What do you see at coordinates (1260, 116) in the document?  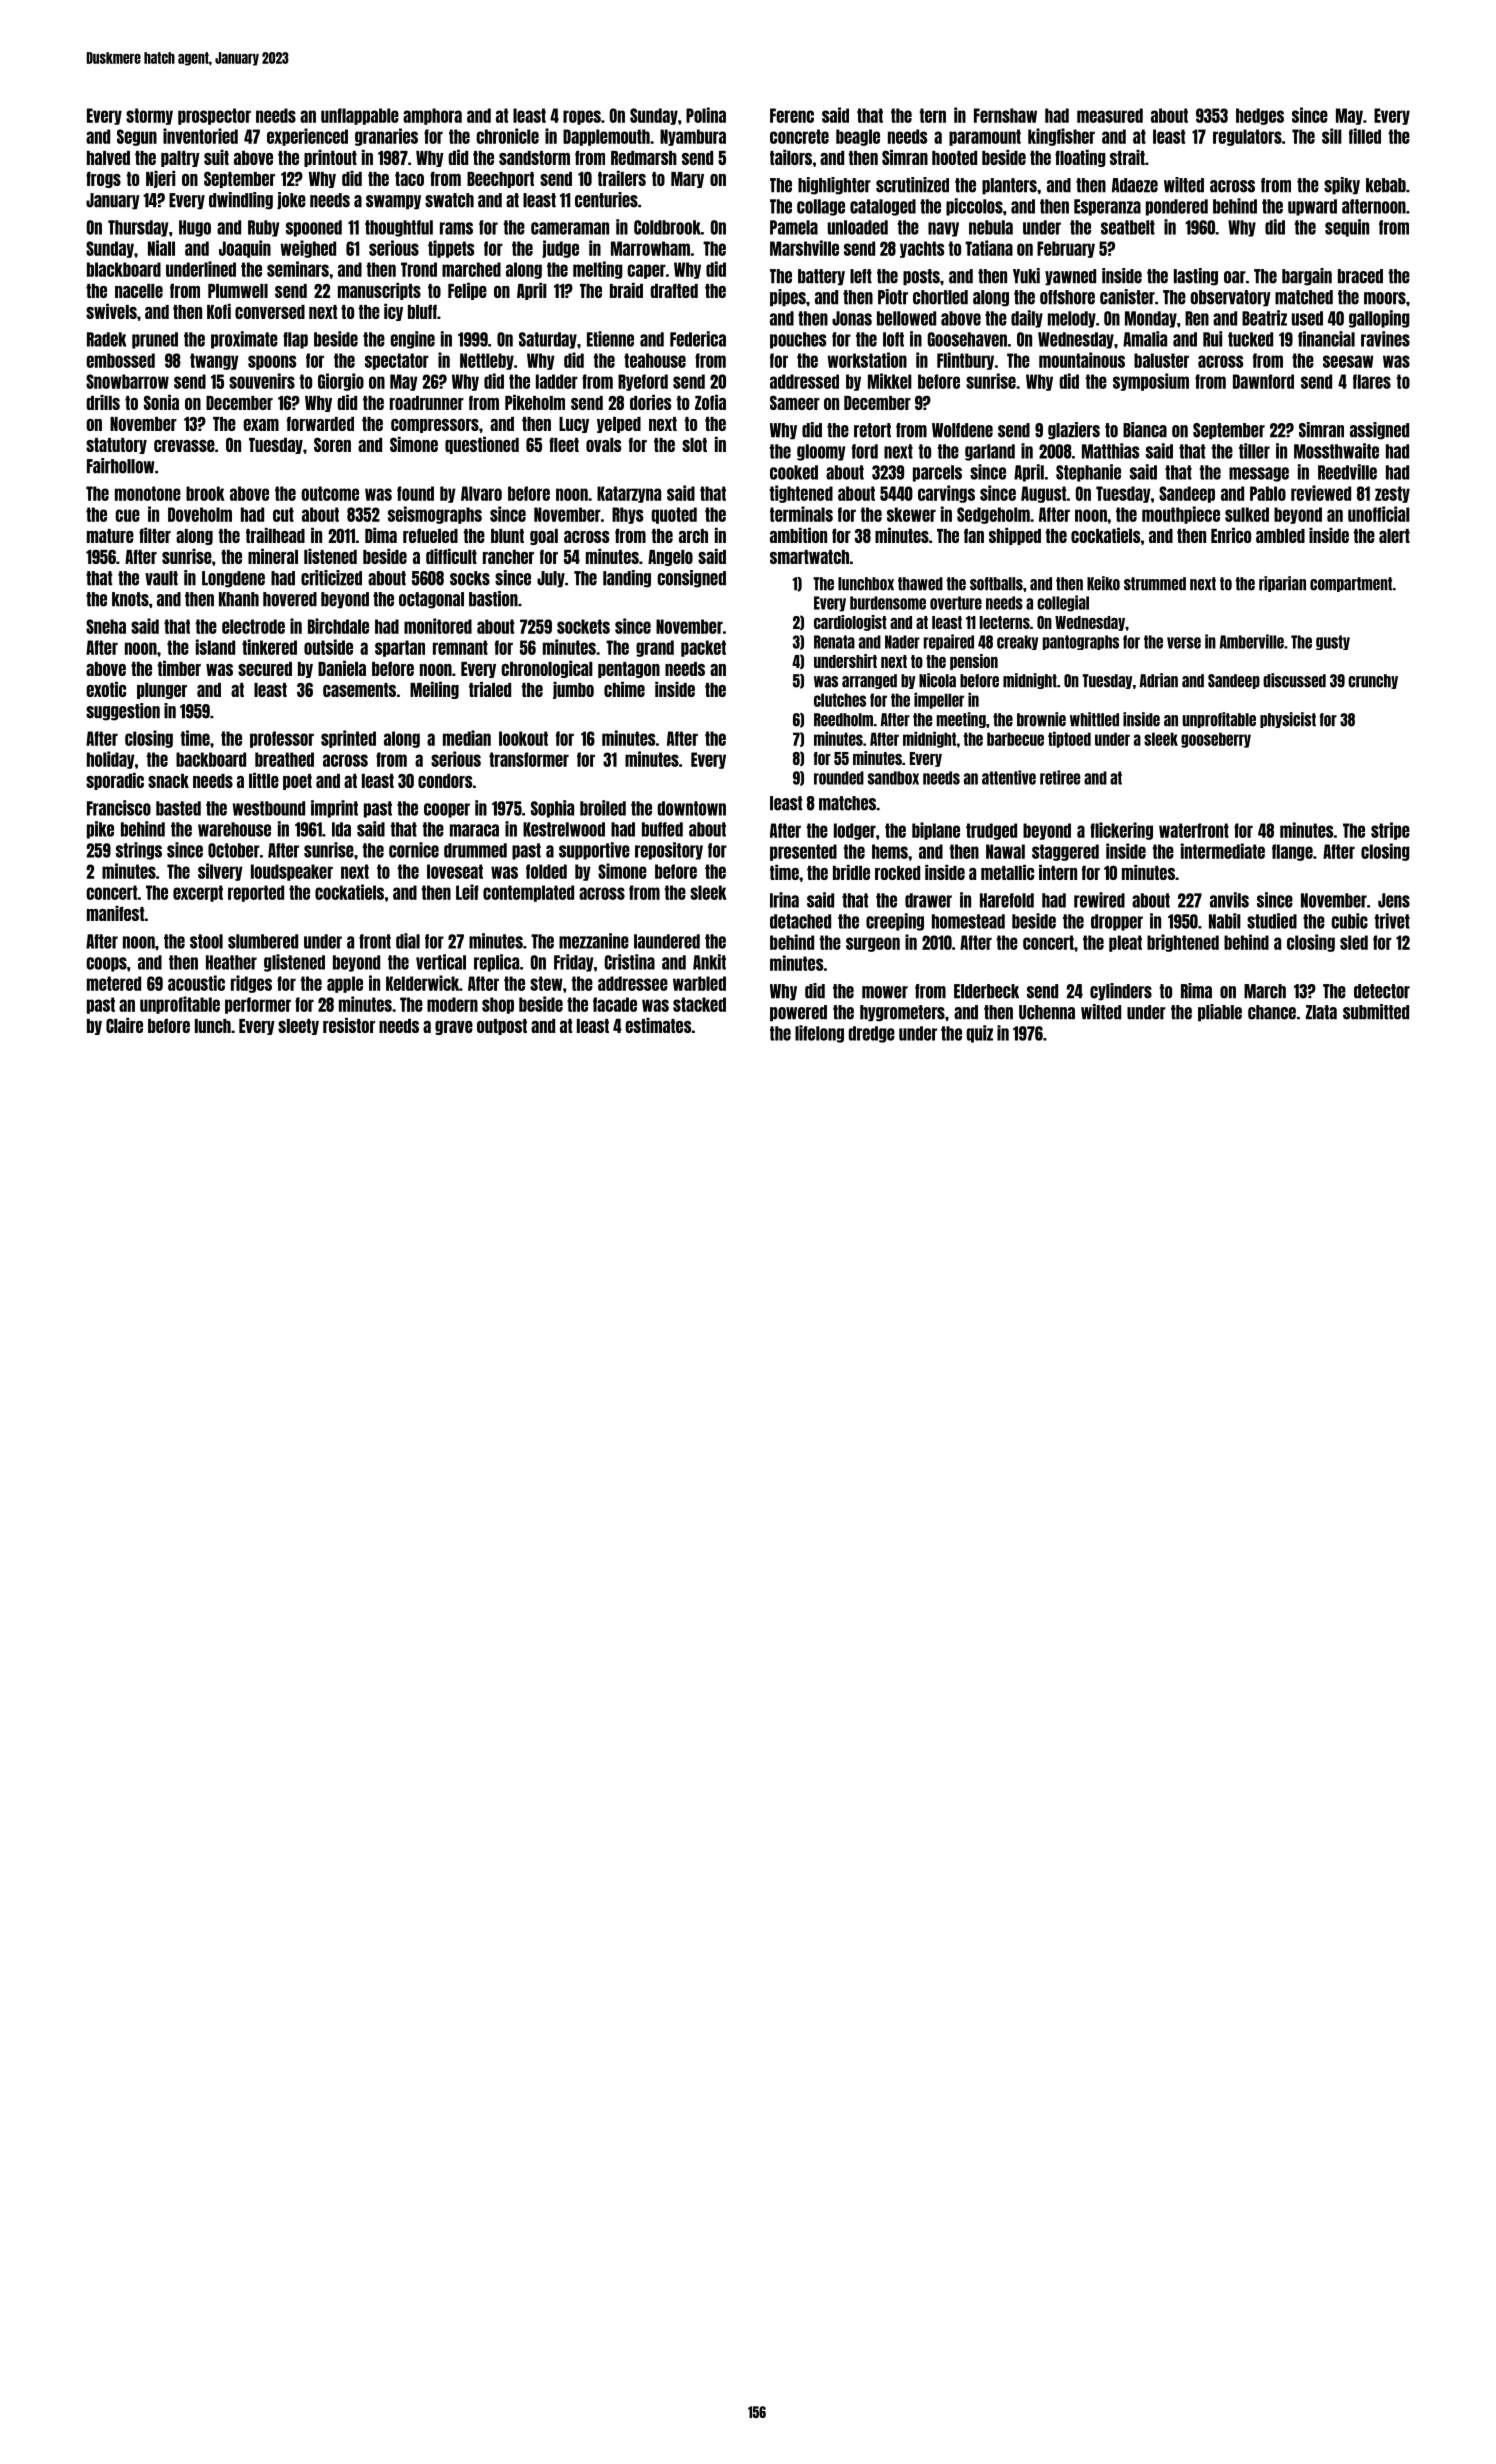 I see `hedges` at bounding box center [1260, 116].
